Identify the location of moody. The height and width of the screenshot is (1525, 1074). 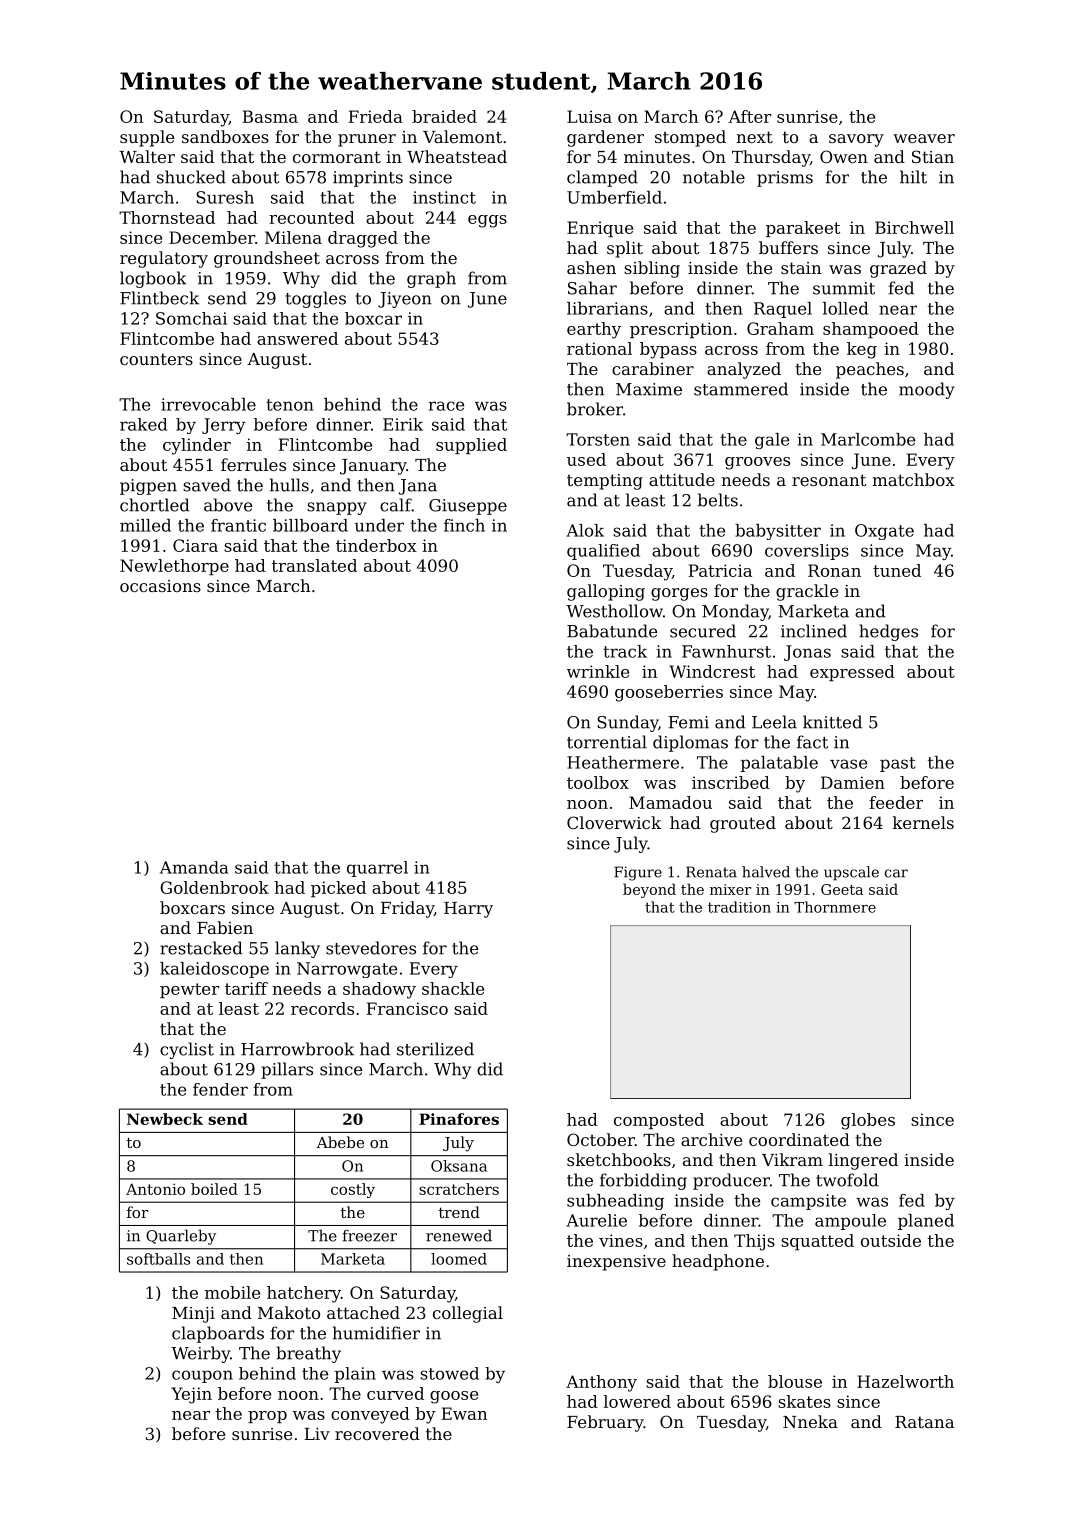
(927, 390).
